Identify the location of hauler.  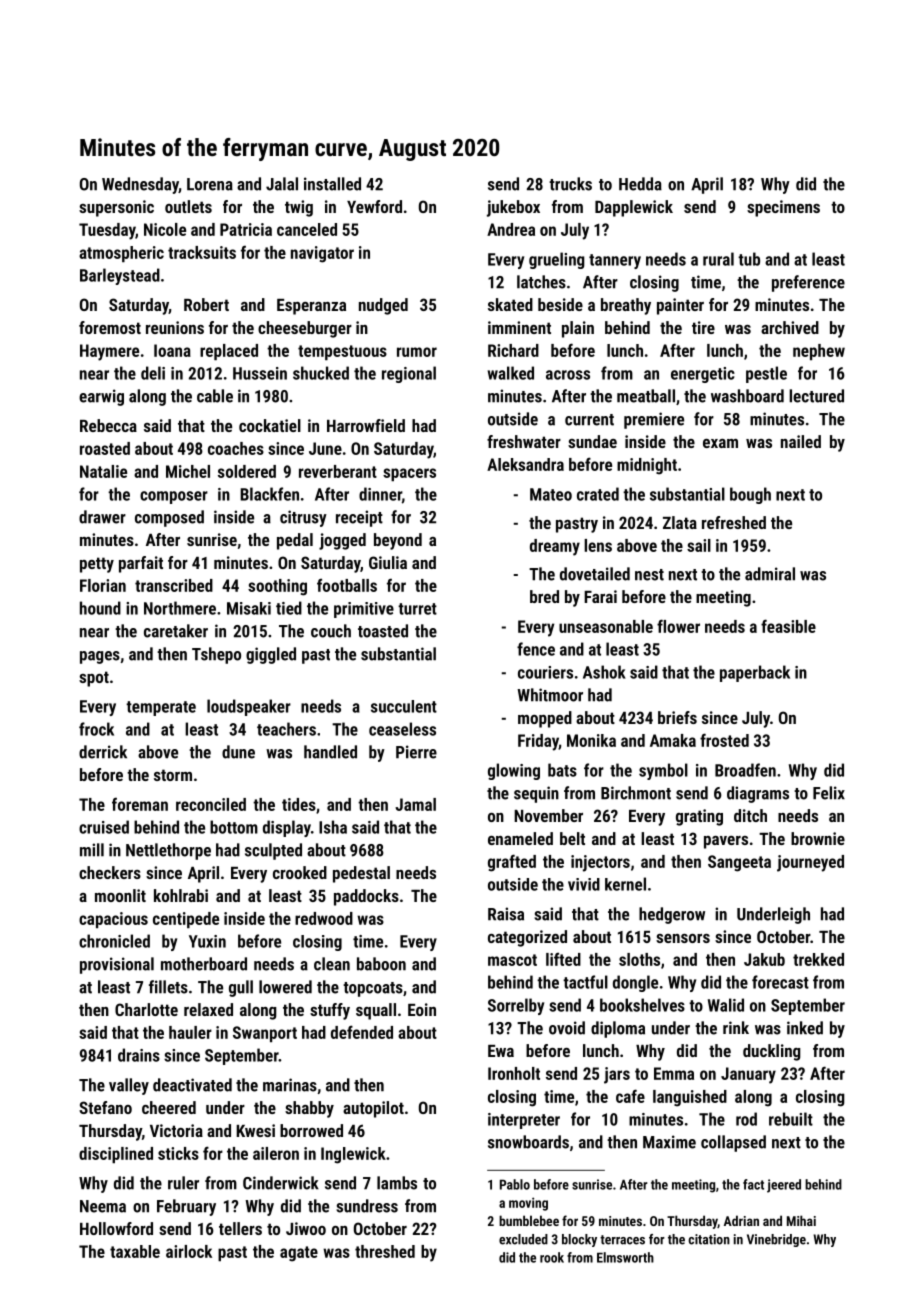
(190, 1032).
